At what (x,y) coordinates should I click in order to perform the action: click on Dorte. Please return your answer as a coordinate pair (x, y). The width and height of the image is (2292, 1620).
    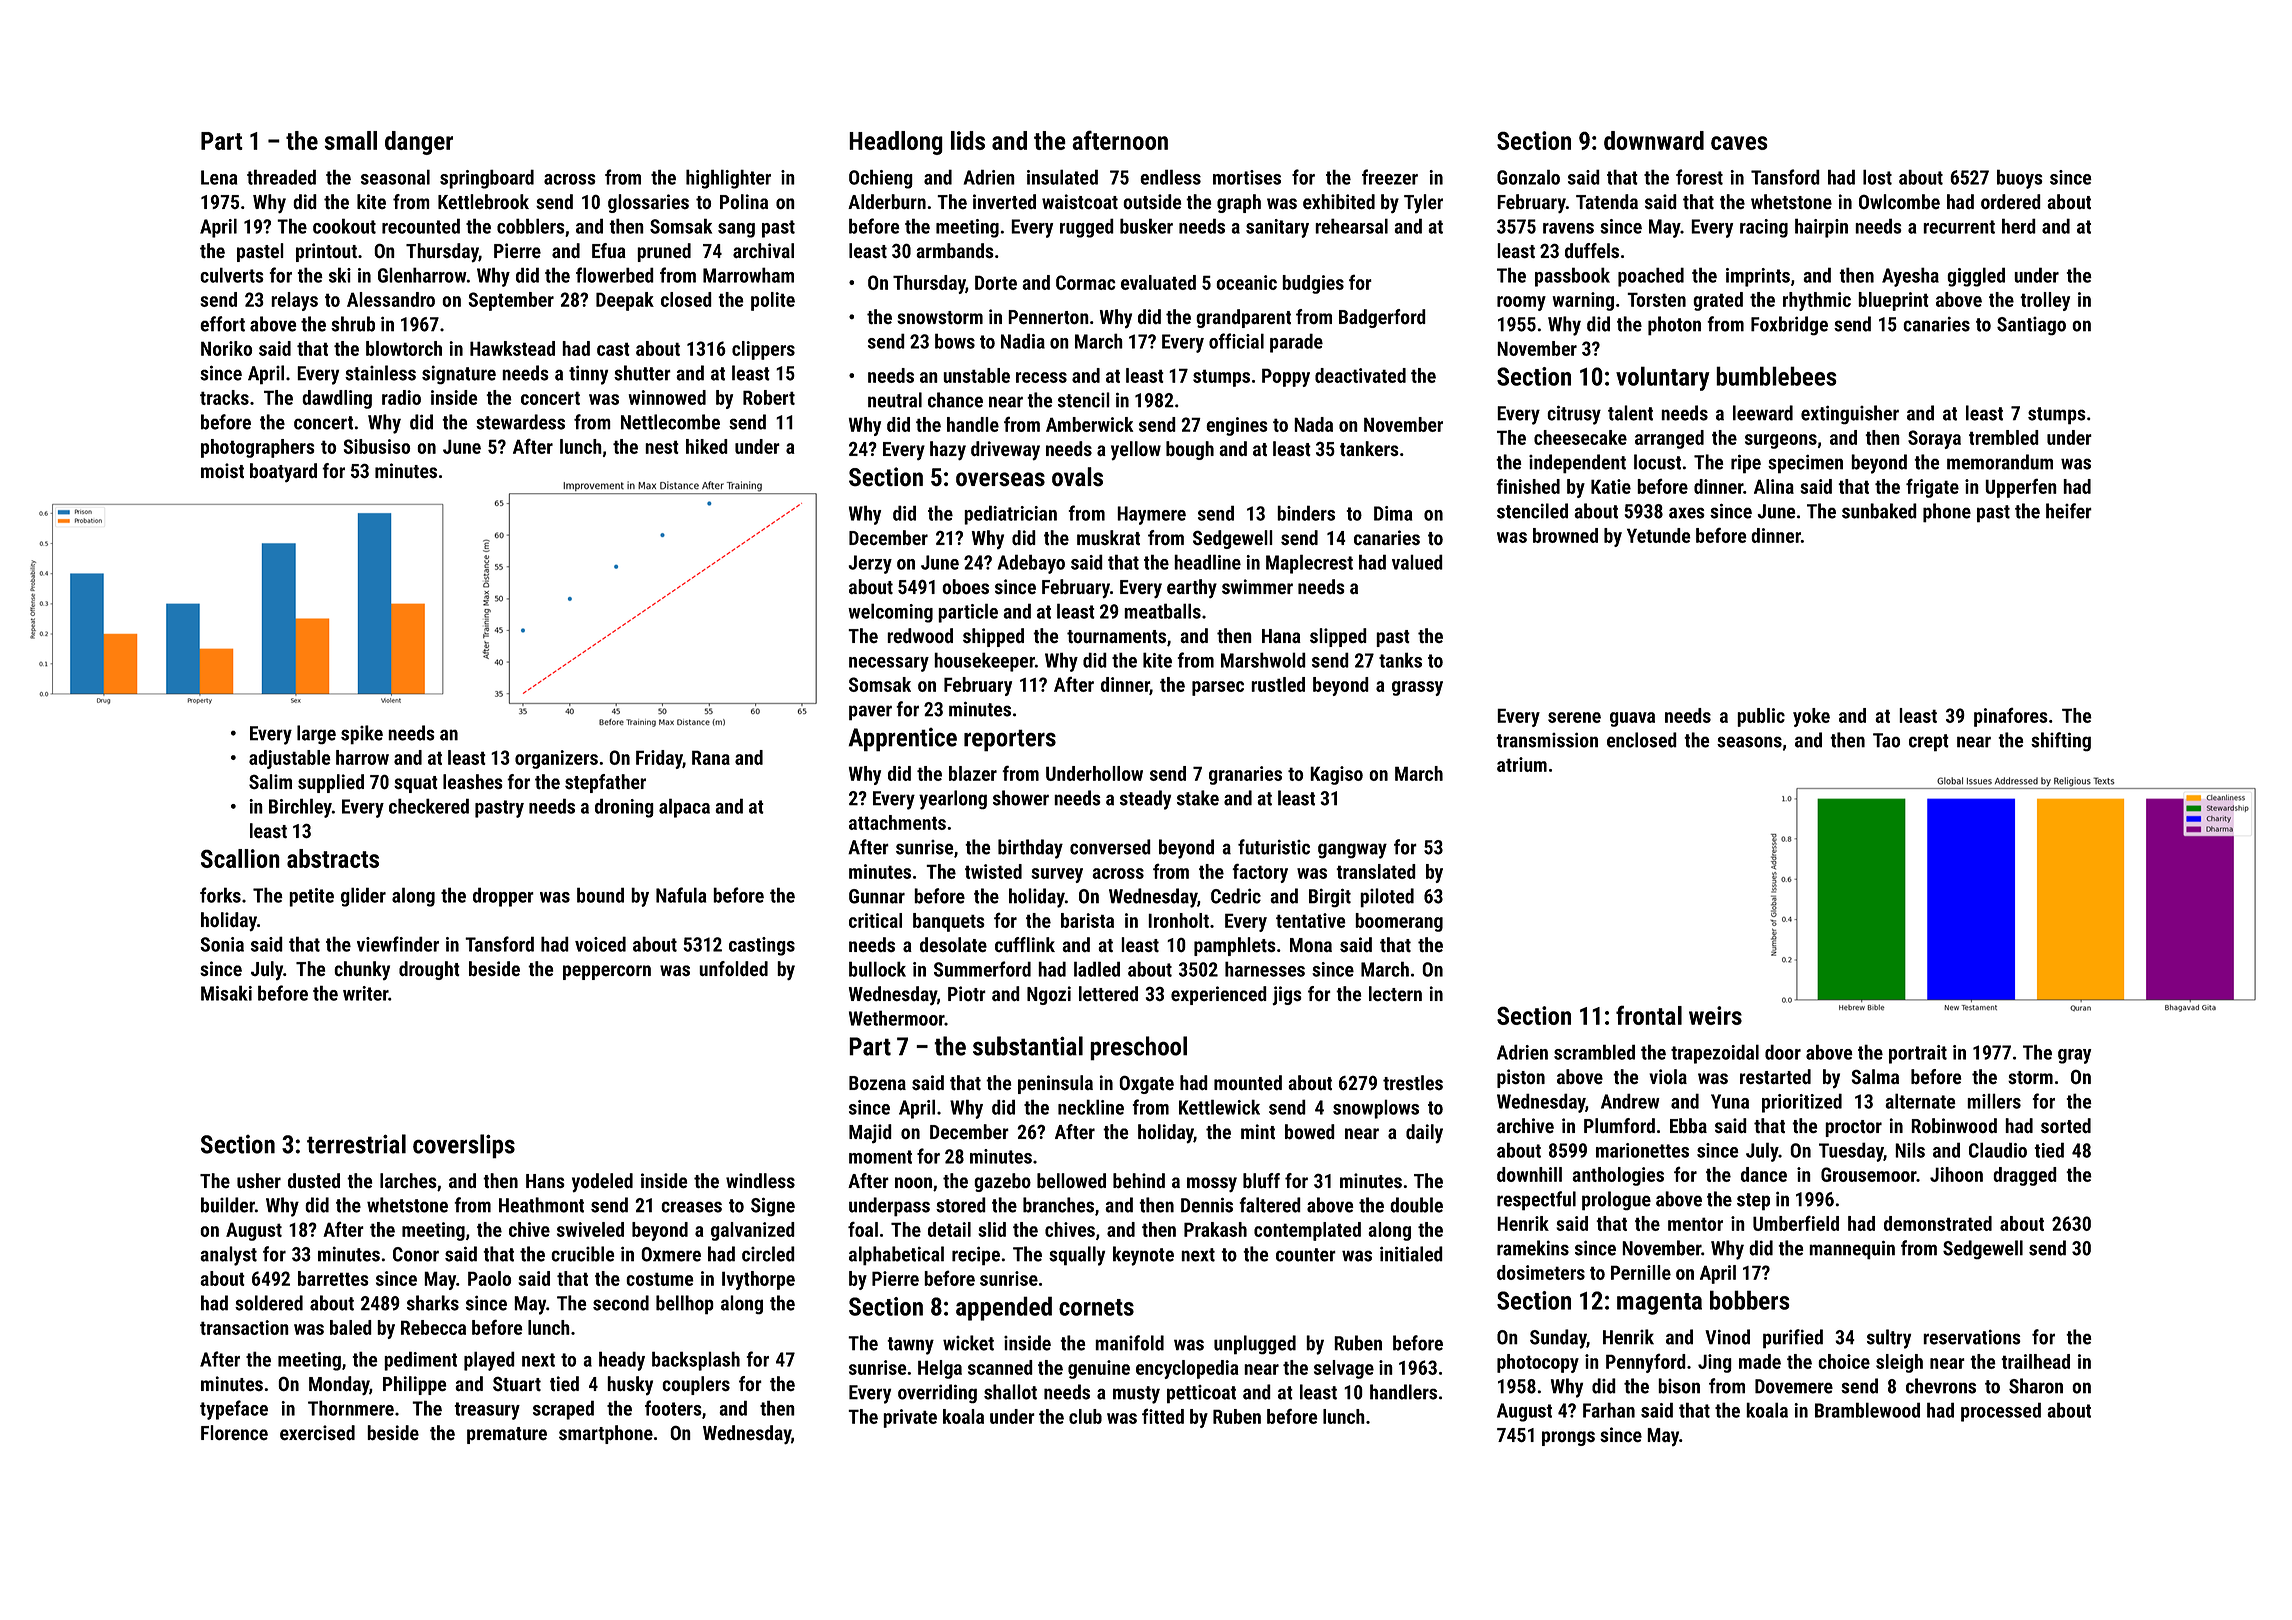
    Looking at the image, I should click on (996, 282).
